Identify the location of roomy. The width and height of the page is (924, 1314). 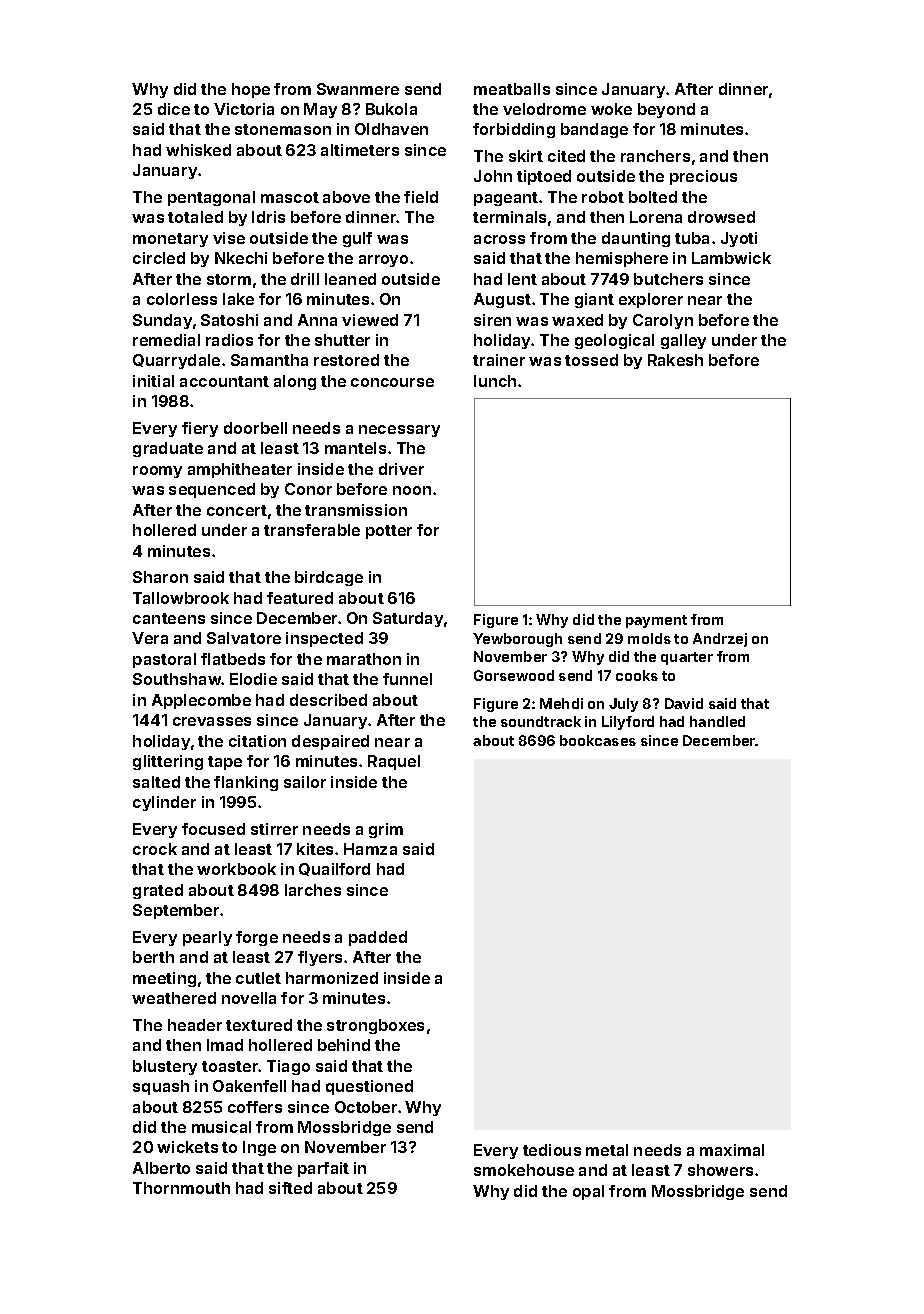
(157, 472).
